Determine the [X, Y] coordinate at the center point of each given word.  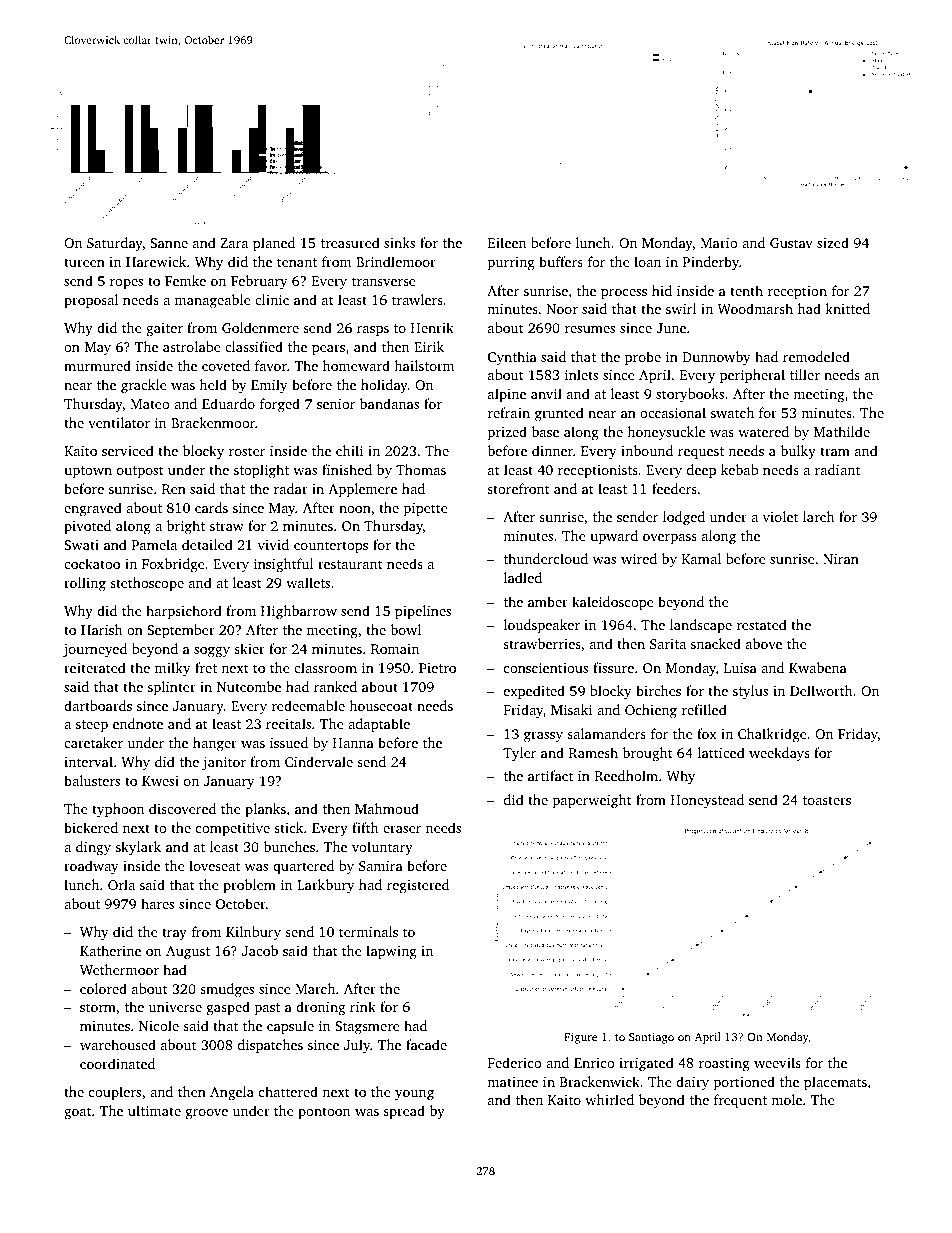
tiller [805, 374]
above [764, 643]
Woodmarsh [755, 308]
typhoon [118, 810]
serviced [128, 450]
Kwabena [818, 667]
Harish [102, 629]
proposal [91, 301]
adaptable [379, 725]
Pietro [437, 668]
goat [78, 1113]
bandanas [389, 403]
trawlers [417, 299]
